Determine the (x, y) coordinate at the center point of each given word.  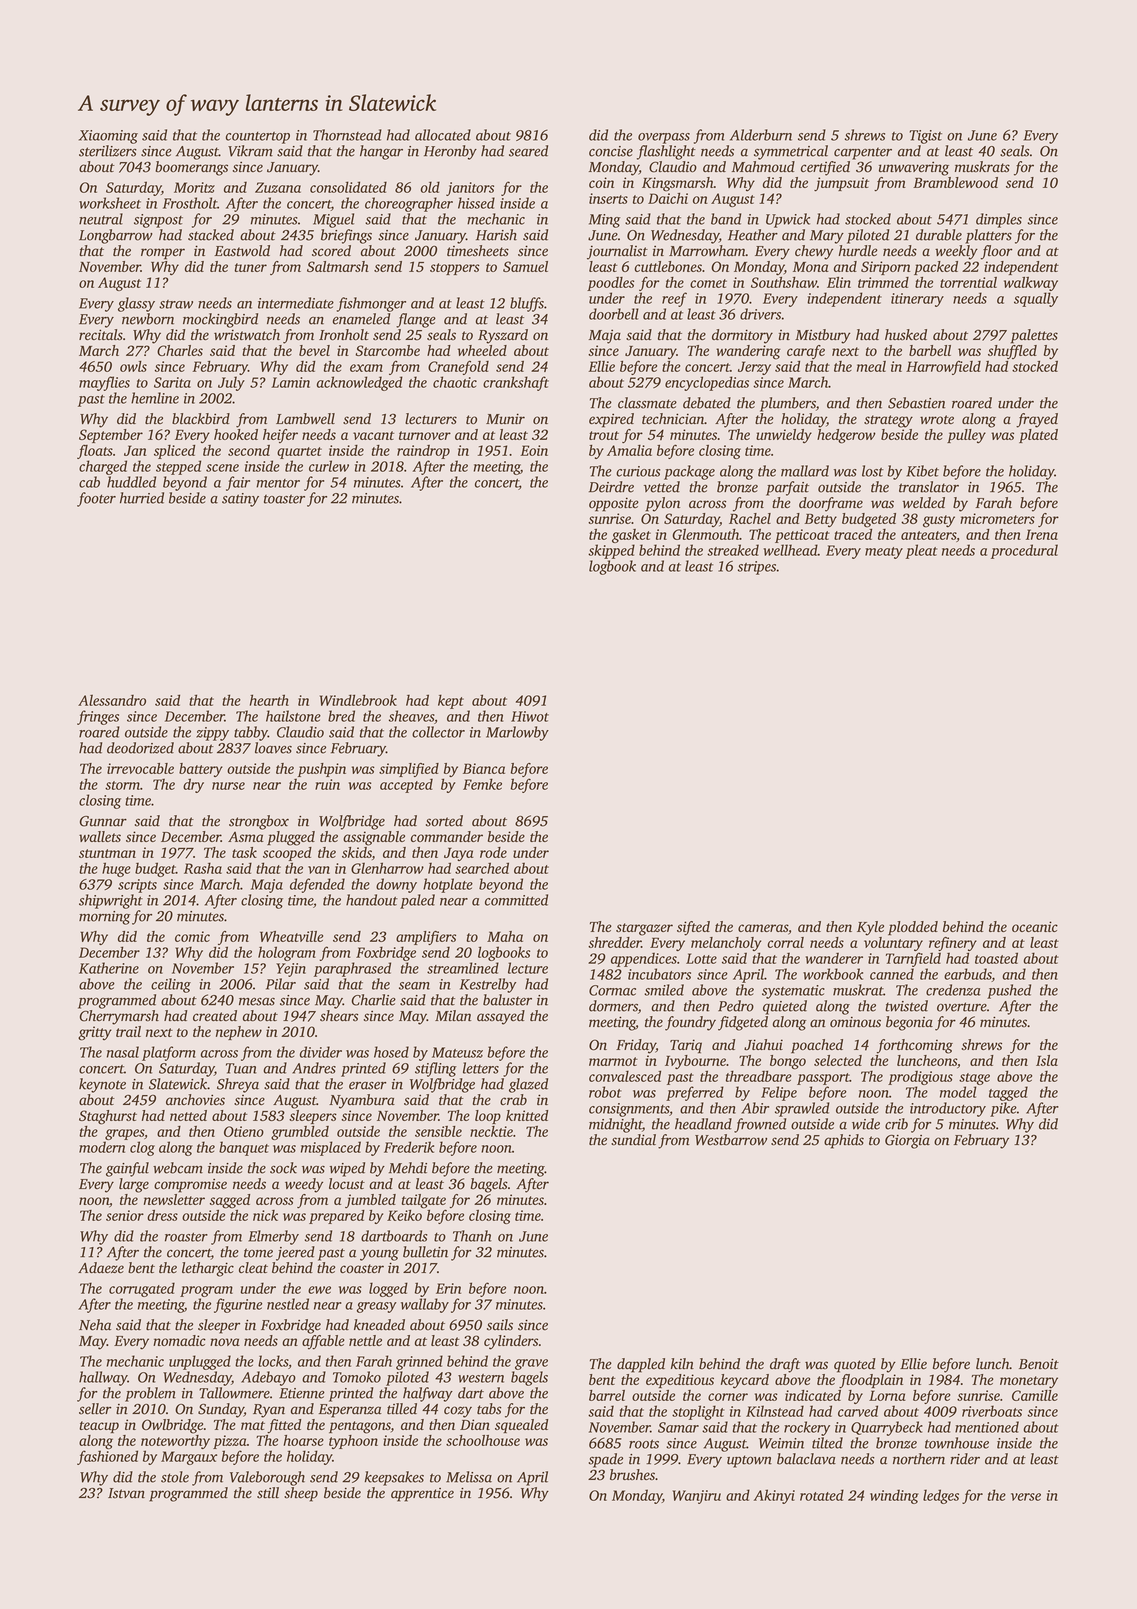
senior (125, 1215)
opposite (614, 504)
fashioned (107, 1457)
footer (96, 499)
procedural (1024, 551)
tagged (1008, 1093)
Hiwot (530, 716)
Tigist (926, 137)
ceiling (171, 985)
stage (974, 1079)
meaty (884, 553)
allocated (443, 135)
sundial (633, 1140)
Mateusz (457, 1052)
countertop (258, 138)
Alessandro (112, 700)
